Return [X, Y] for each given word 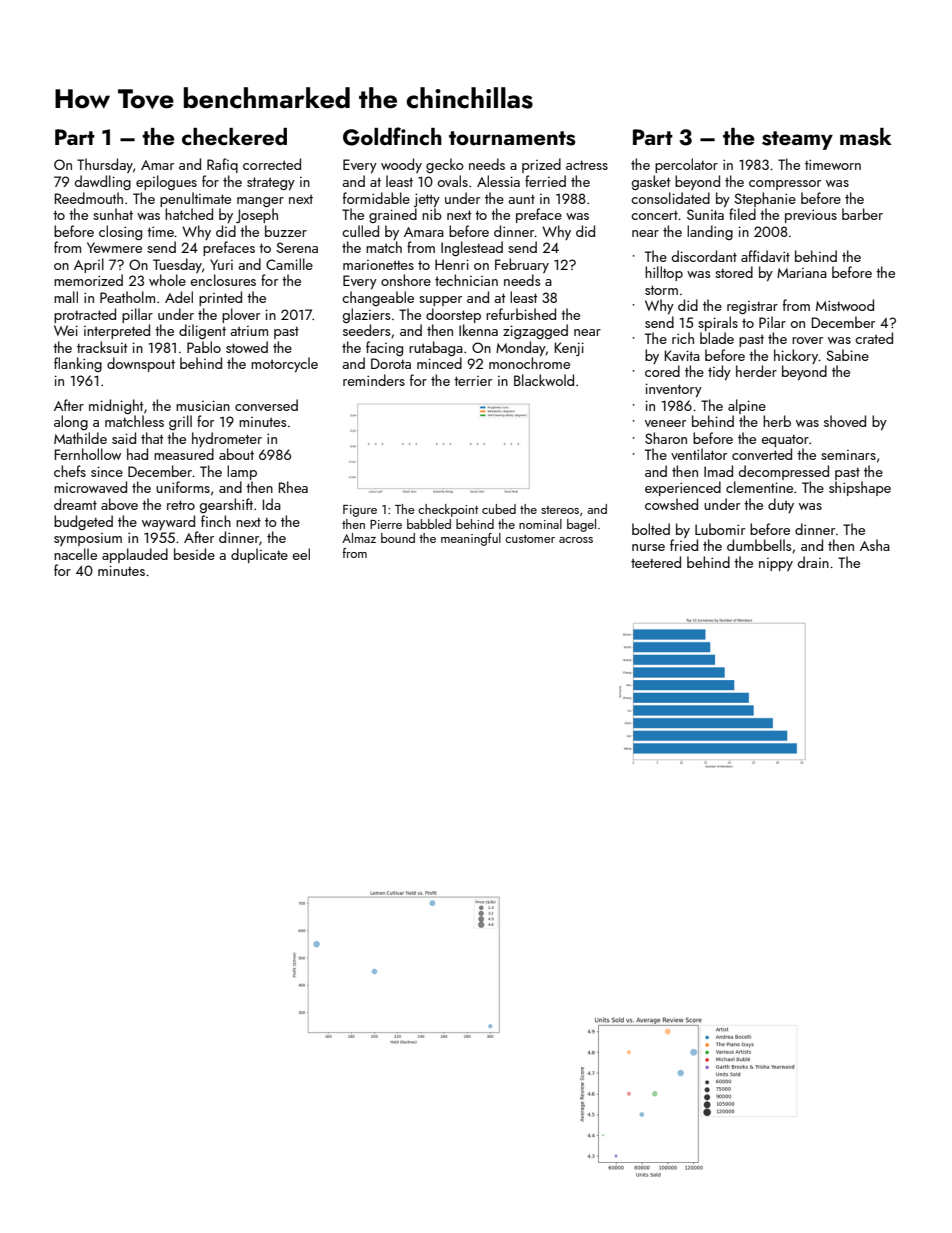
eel [301, 554]
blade [717, 338]
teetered [656, 562]
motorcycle [284, 364]
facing [384, 348]
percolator [686, 165]
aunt [521, 199]
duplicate [259, 555]
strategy [271, 183]
